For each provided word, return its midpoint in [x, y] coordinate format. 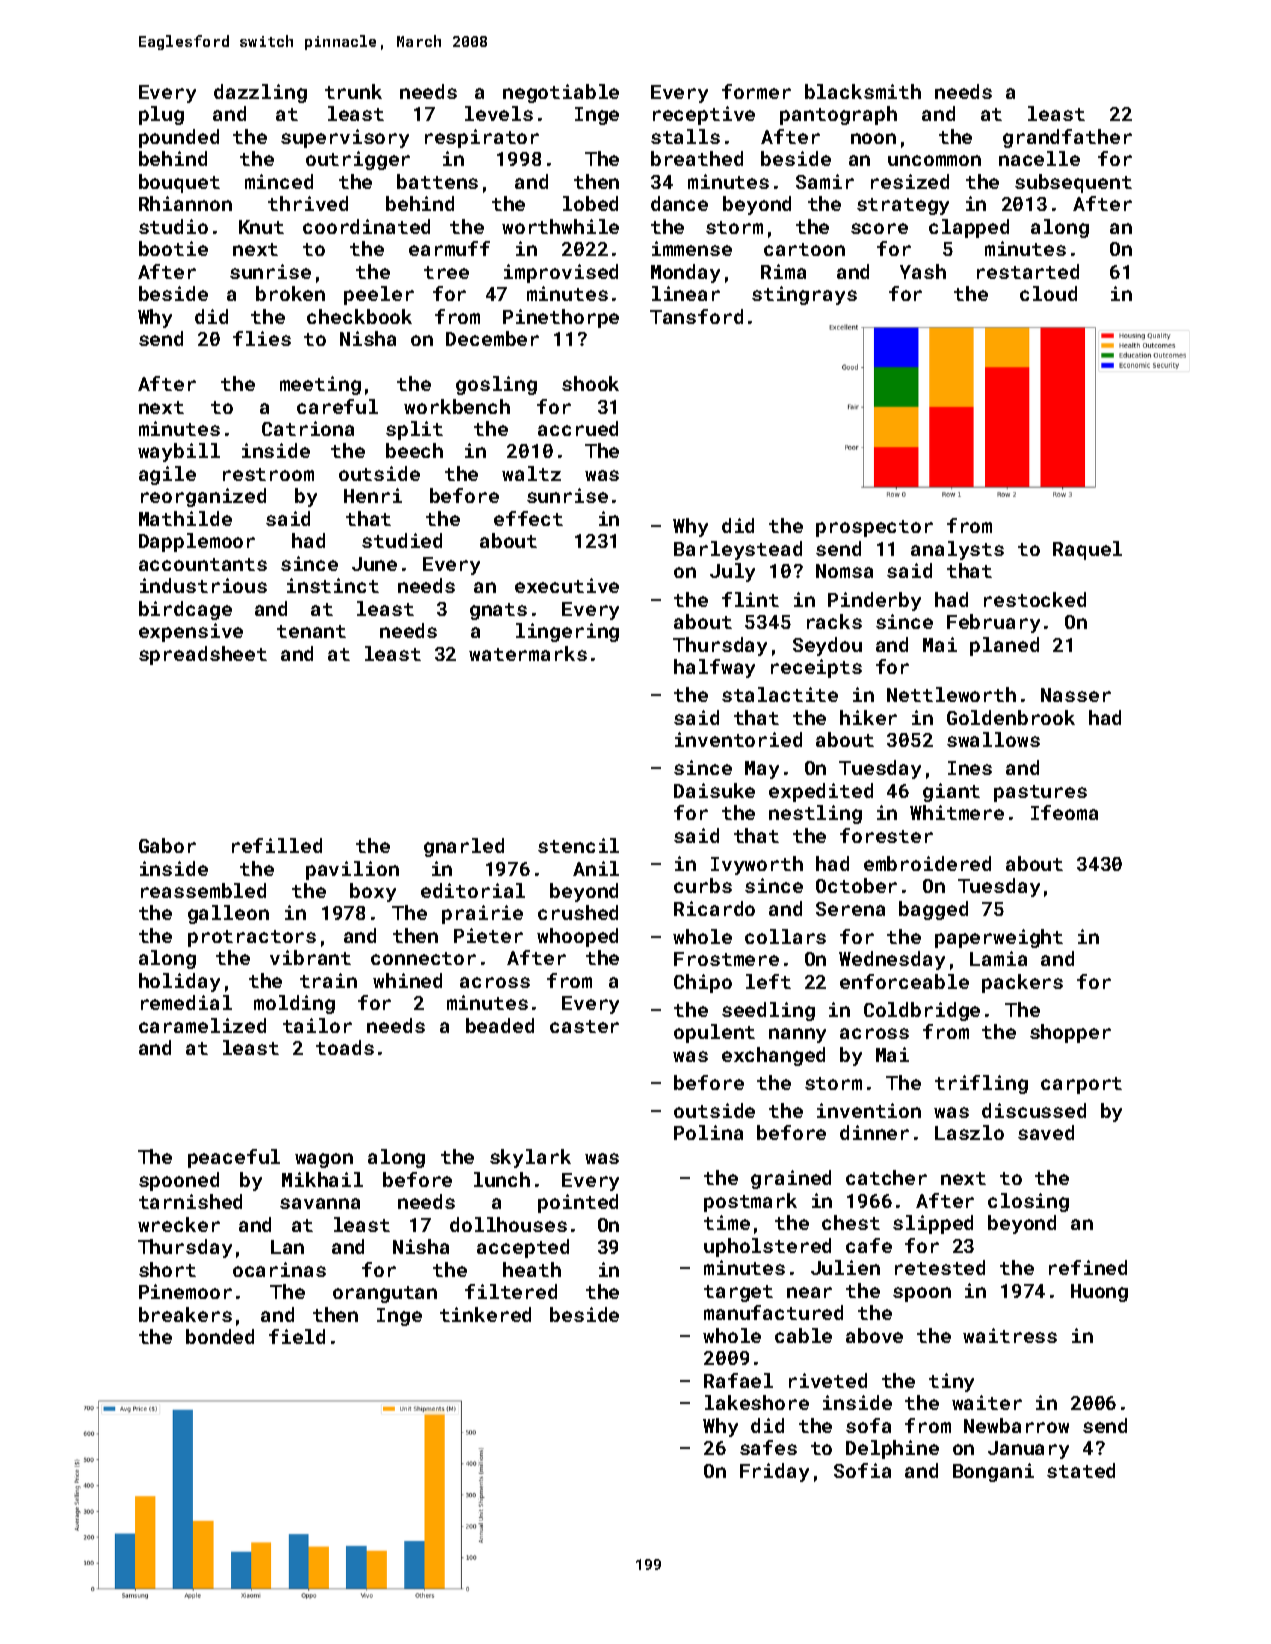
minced [279, 181]
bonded [220, 1336]
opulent [714, 1033]
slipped [933, 1224]
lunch [502, 1179]
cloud [1048, 293]
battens [437, 181]
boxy [373, 892]
